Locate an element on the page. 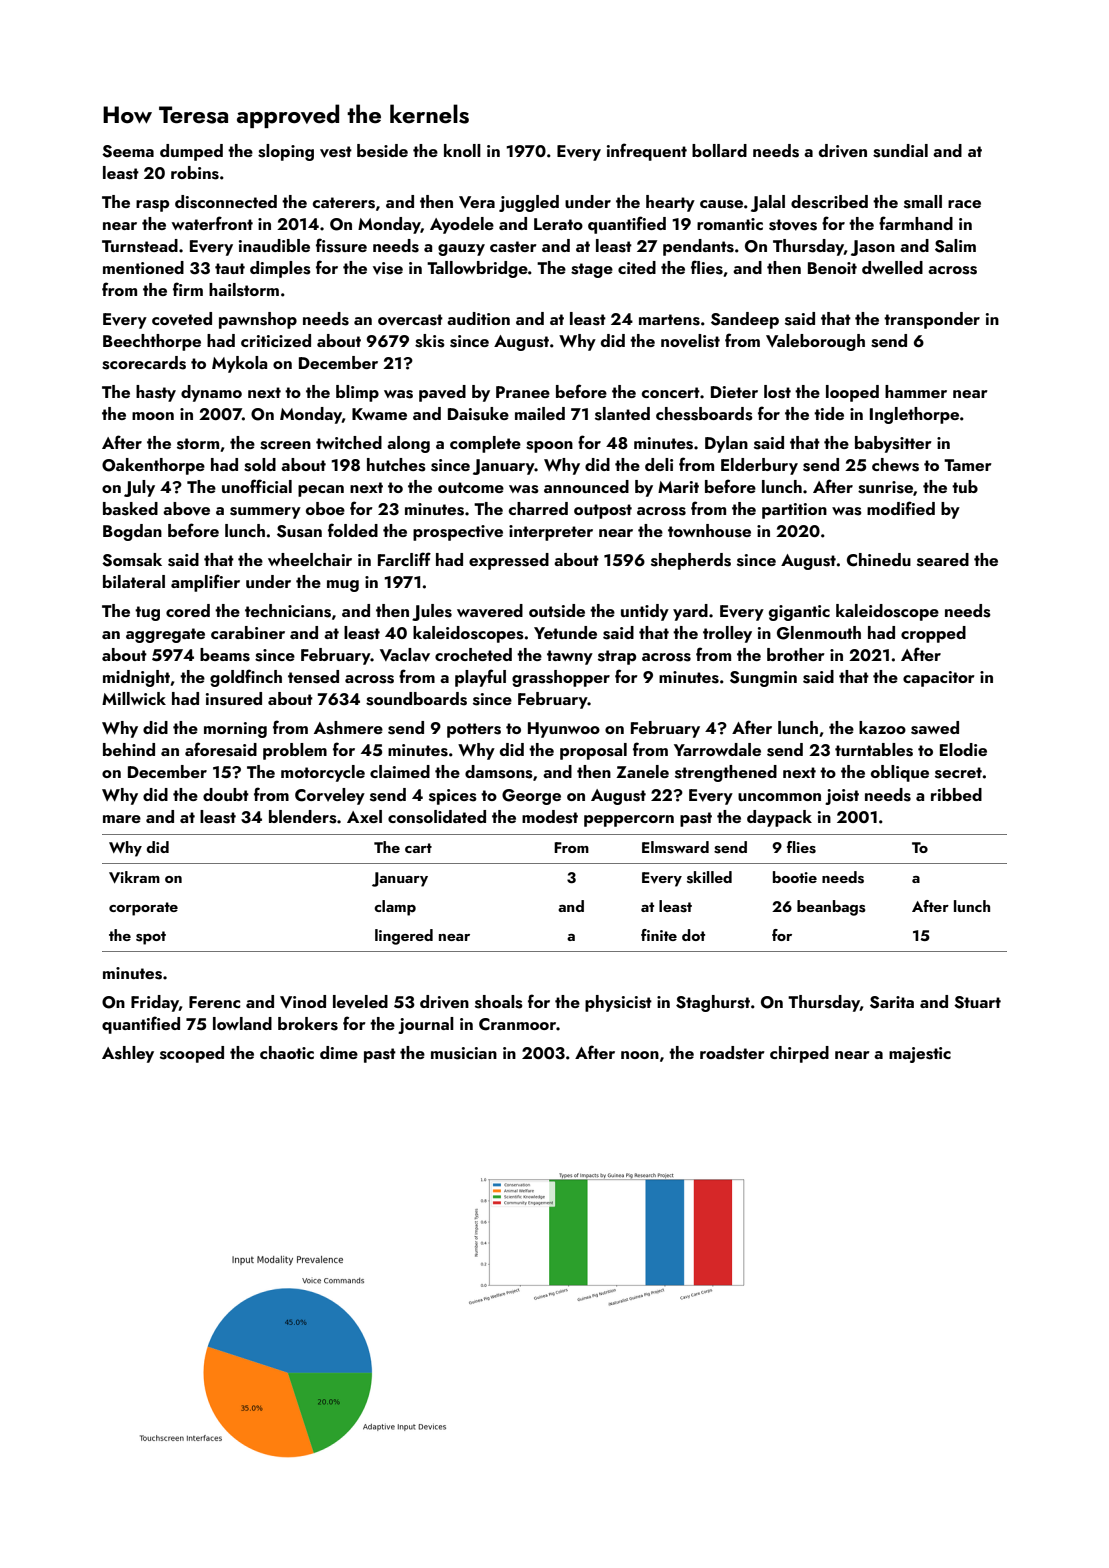 This image has height=1568, width=1109. beanbags is located at coordinates (831, 908).
